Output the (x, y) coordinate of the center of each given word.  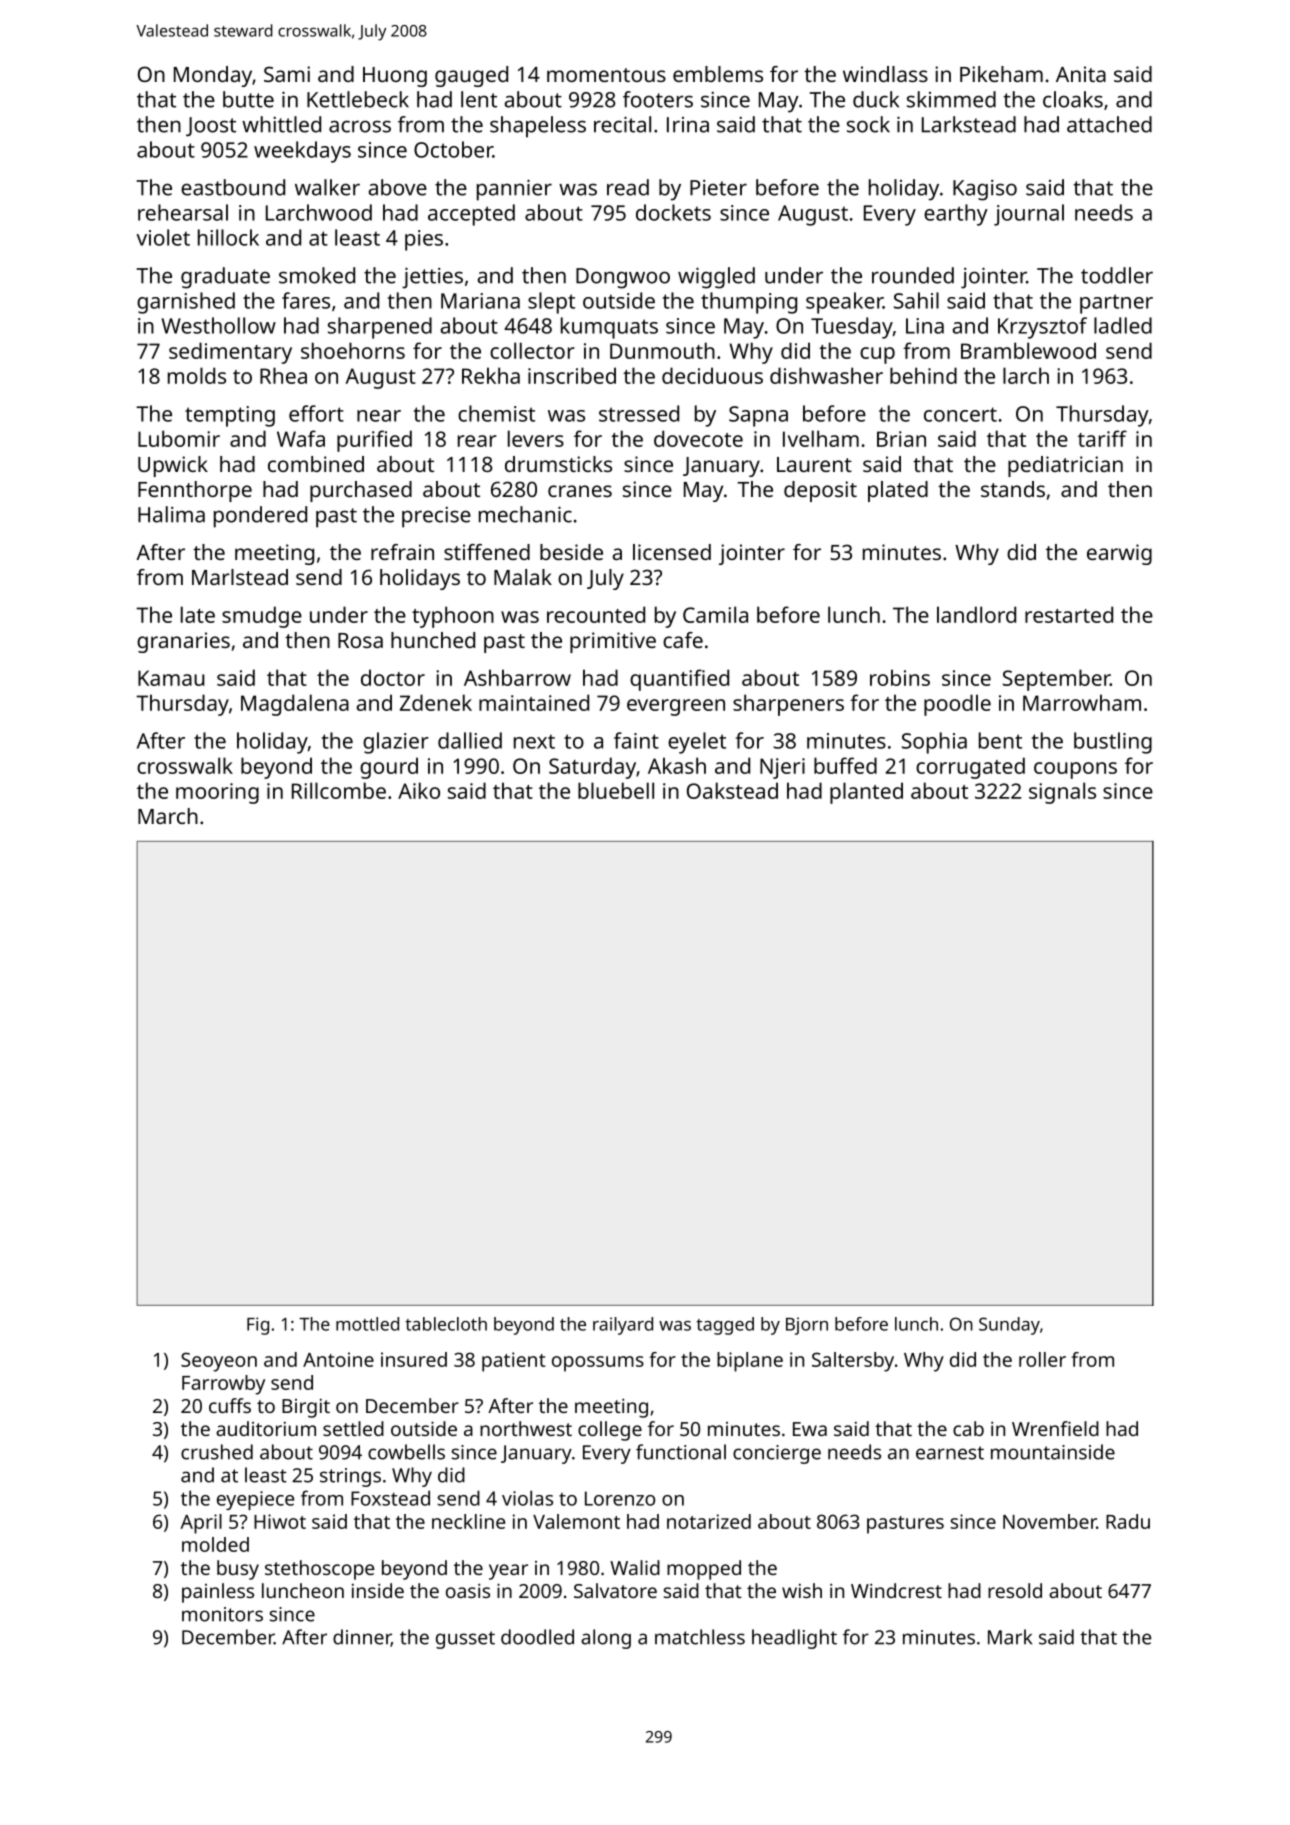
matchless (700, 1637)
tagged (725, 1326)
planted (866, 793)
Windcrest (896, 1590)
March (168, 816)
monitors (222, 1614)
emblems (718, 74)
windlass (885, 74)
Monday (213, 76)
